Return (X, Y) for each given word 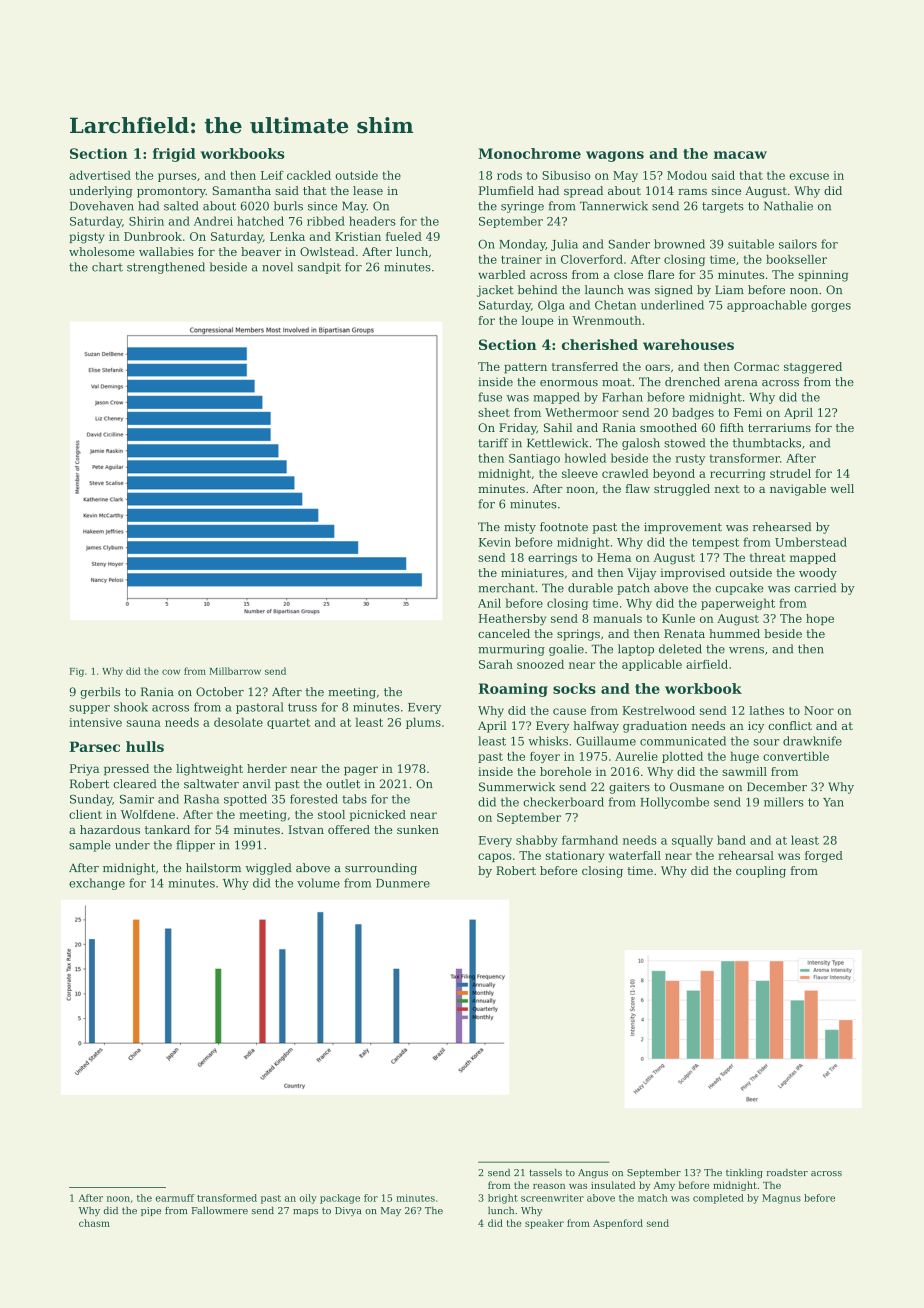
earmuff (175, 1198)
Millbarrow (235, 671)
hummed (734, 633)
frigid (174, 155)
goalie (566, 650)
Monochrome (529, 153)
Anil (489, 603)
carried (815, 588)
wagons (615, 156)
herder (267, 768)
